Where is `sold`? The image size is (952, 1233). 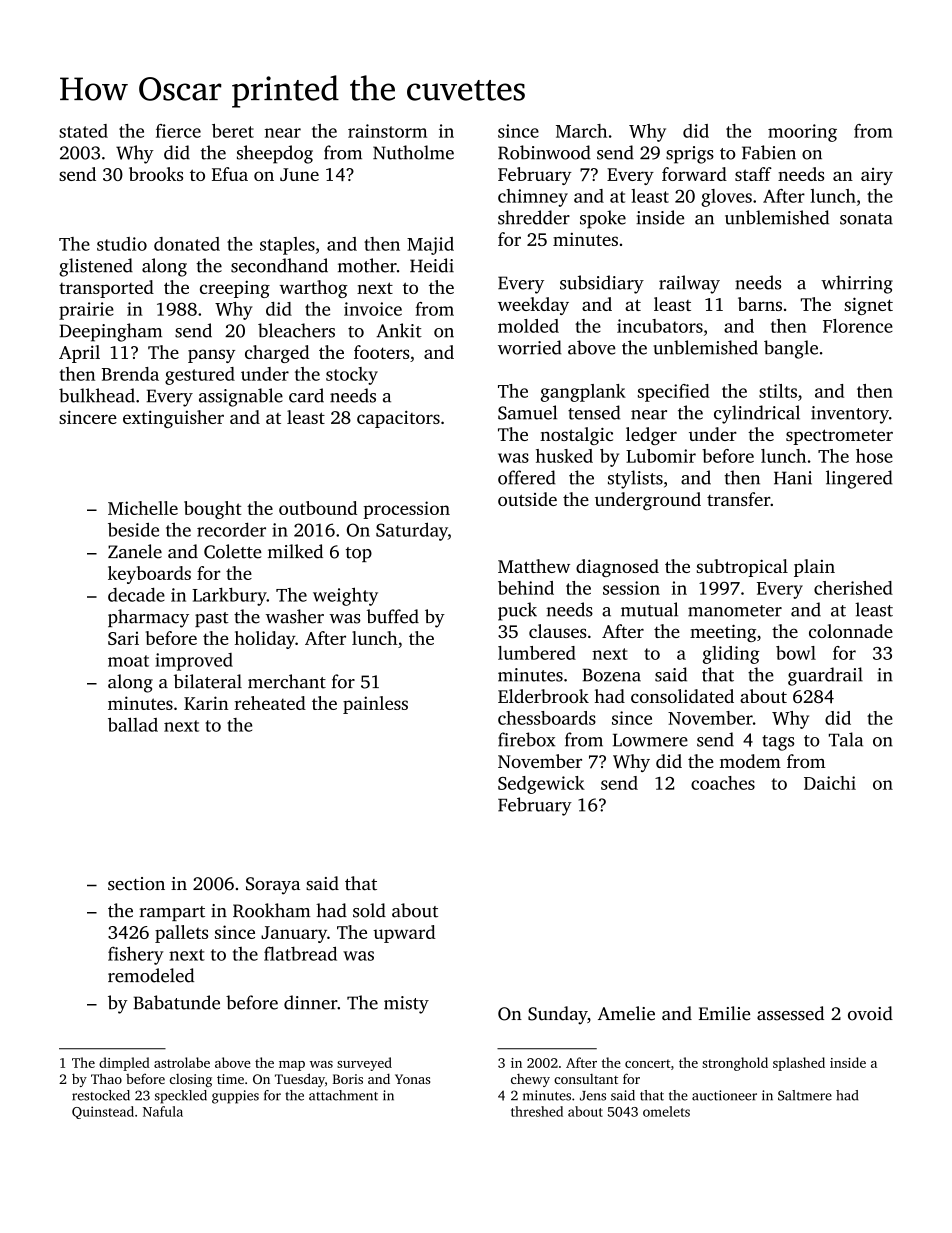 sold is located at coordinates (369, 910).
